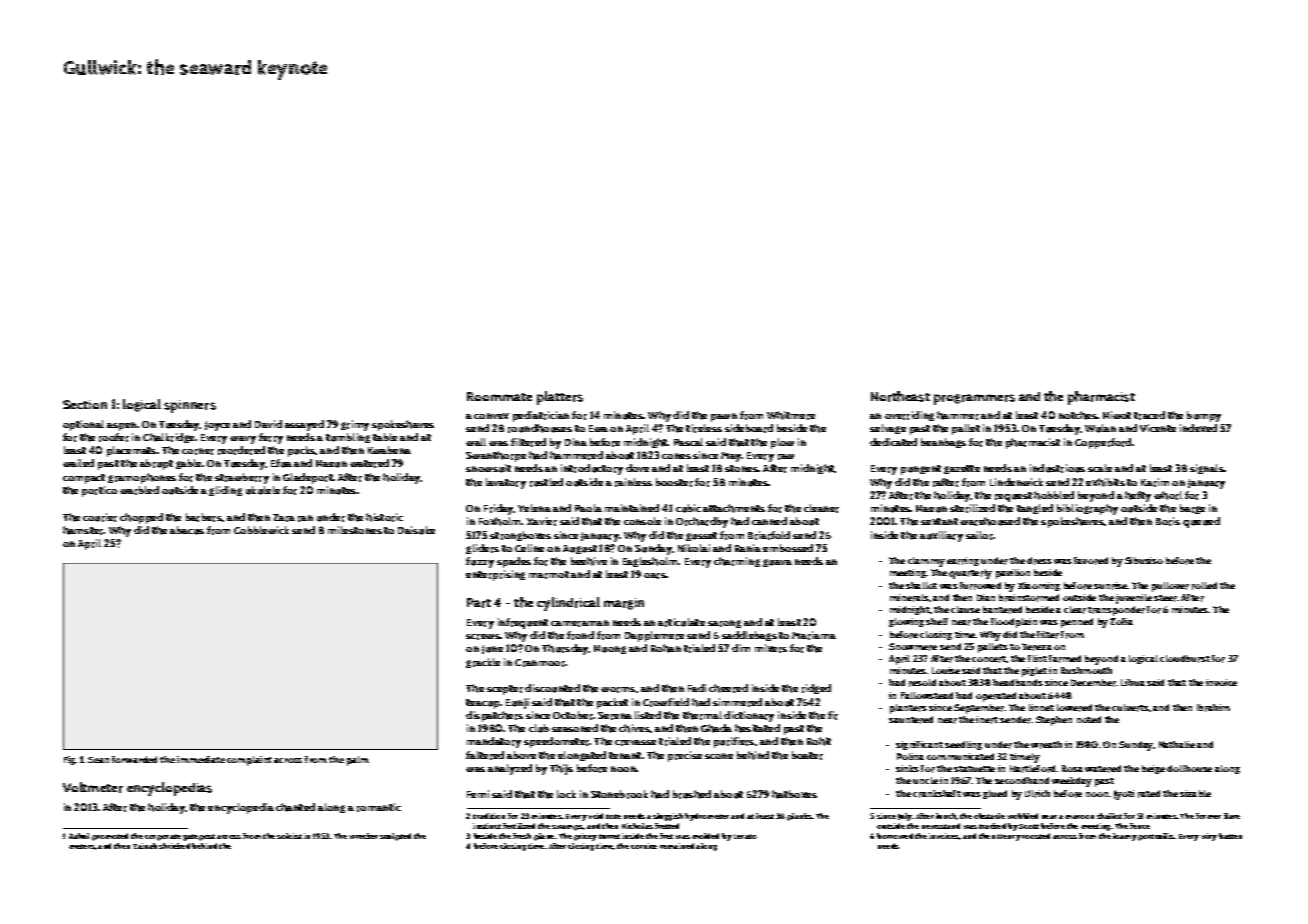  Describe the element at coordinates (701, 536) in the page. I see `gusset` at that location.
